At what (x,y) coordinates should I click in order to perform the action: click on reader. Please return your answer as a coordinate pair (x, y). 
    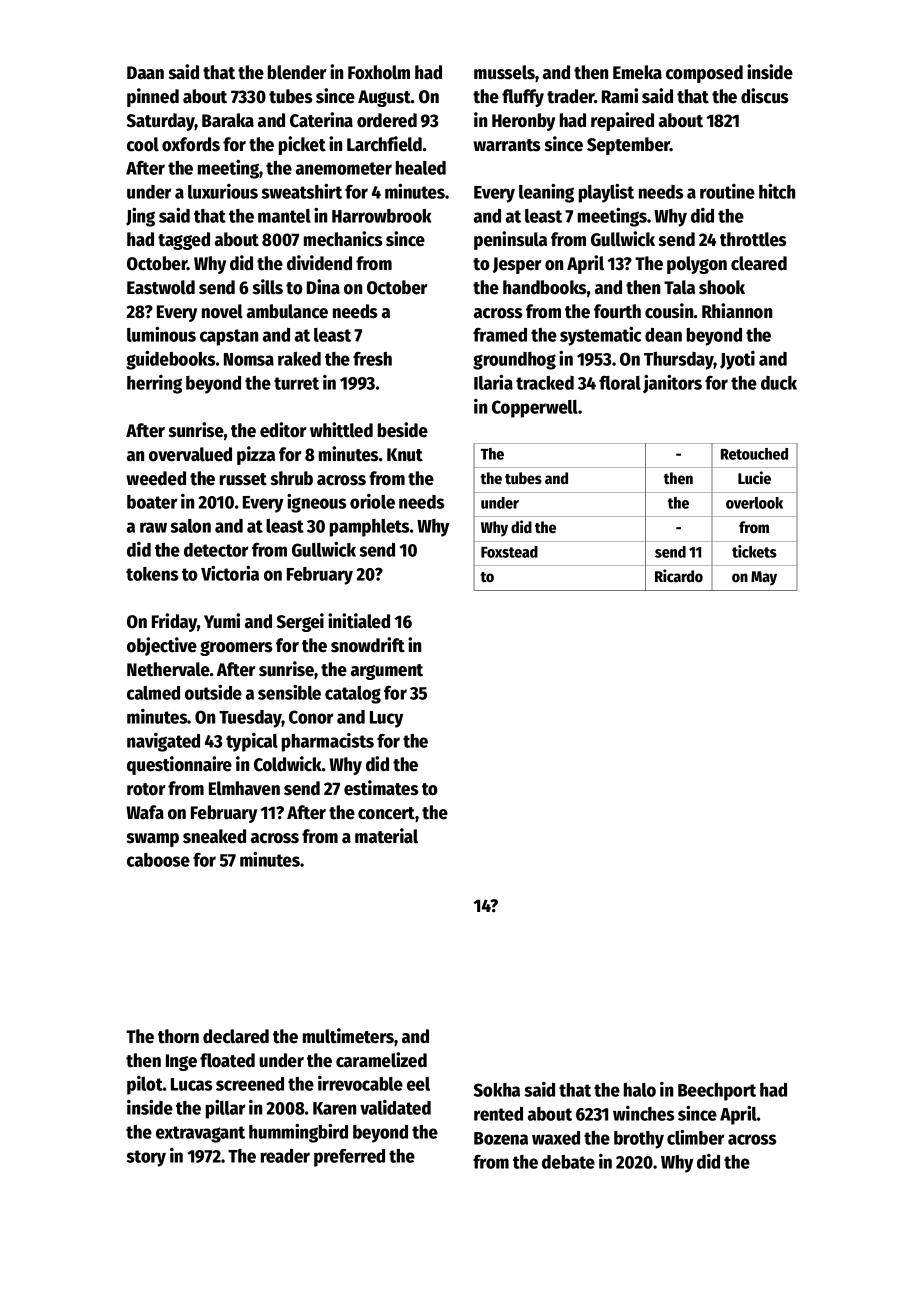
    Looking at the image, I should click on (285, 1156).
